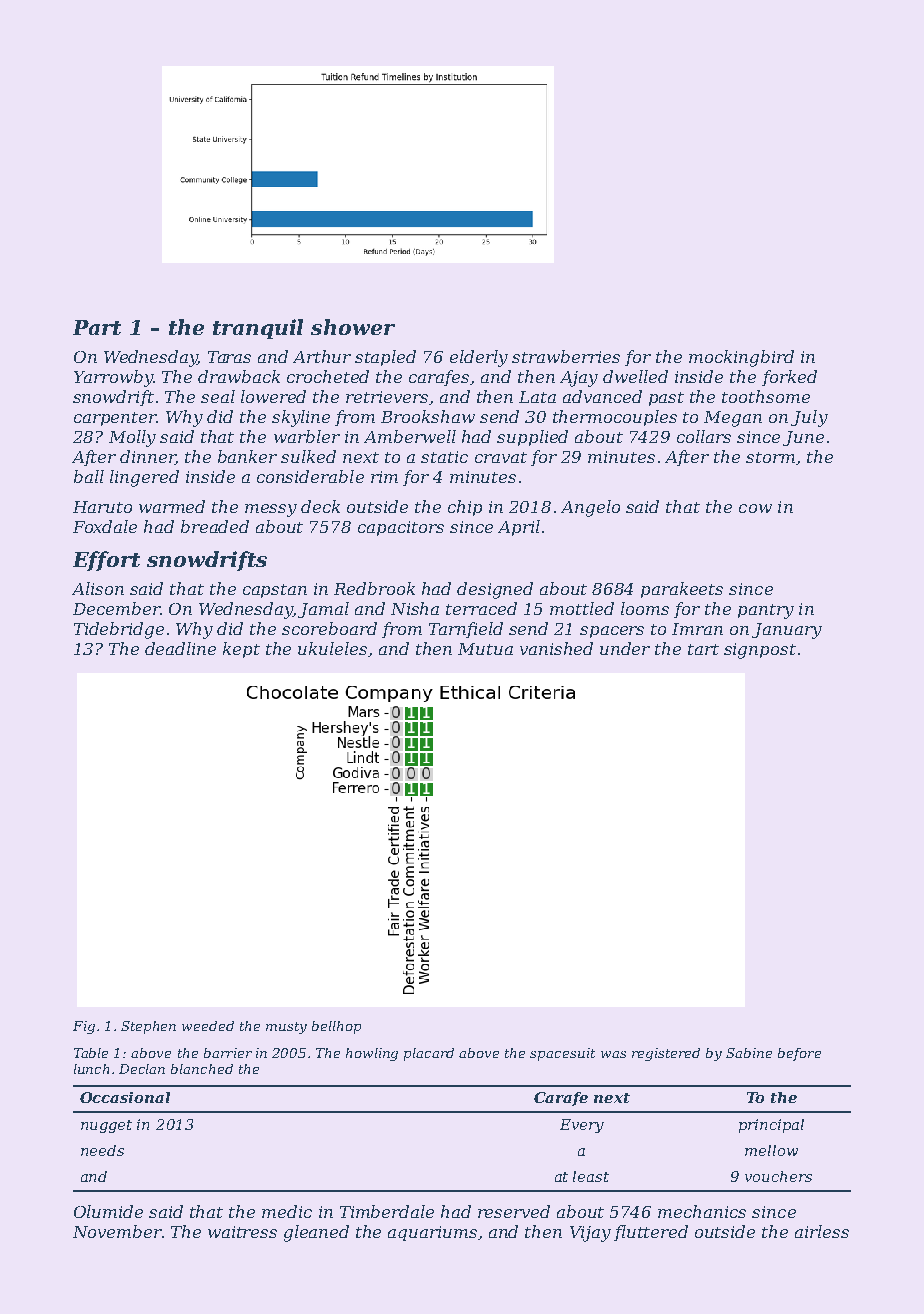  What do you see at coordinates (208, 1026) in the screenshot?
I see `weeded` at bounding box center [208, 1026].
